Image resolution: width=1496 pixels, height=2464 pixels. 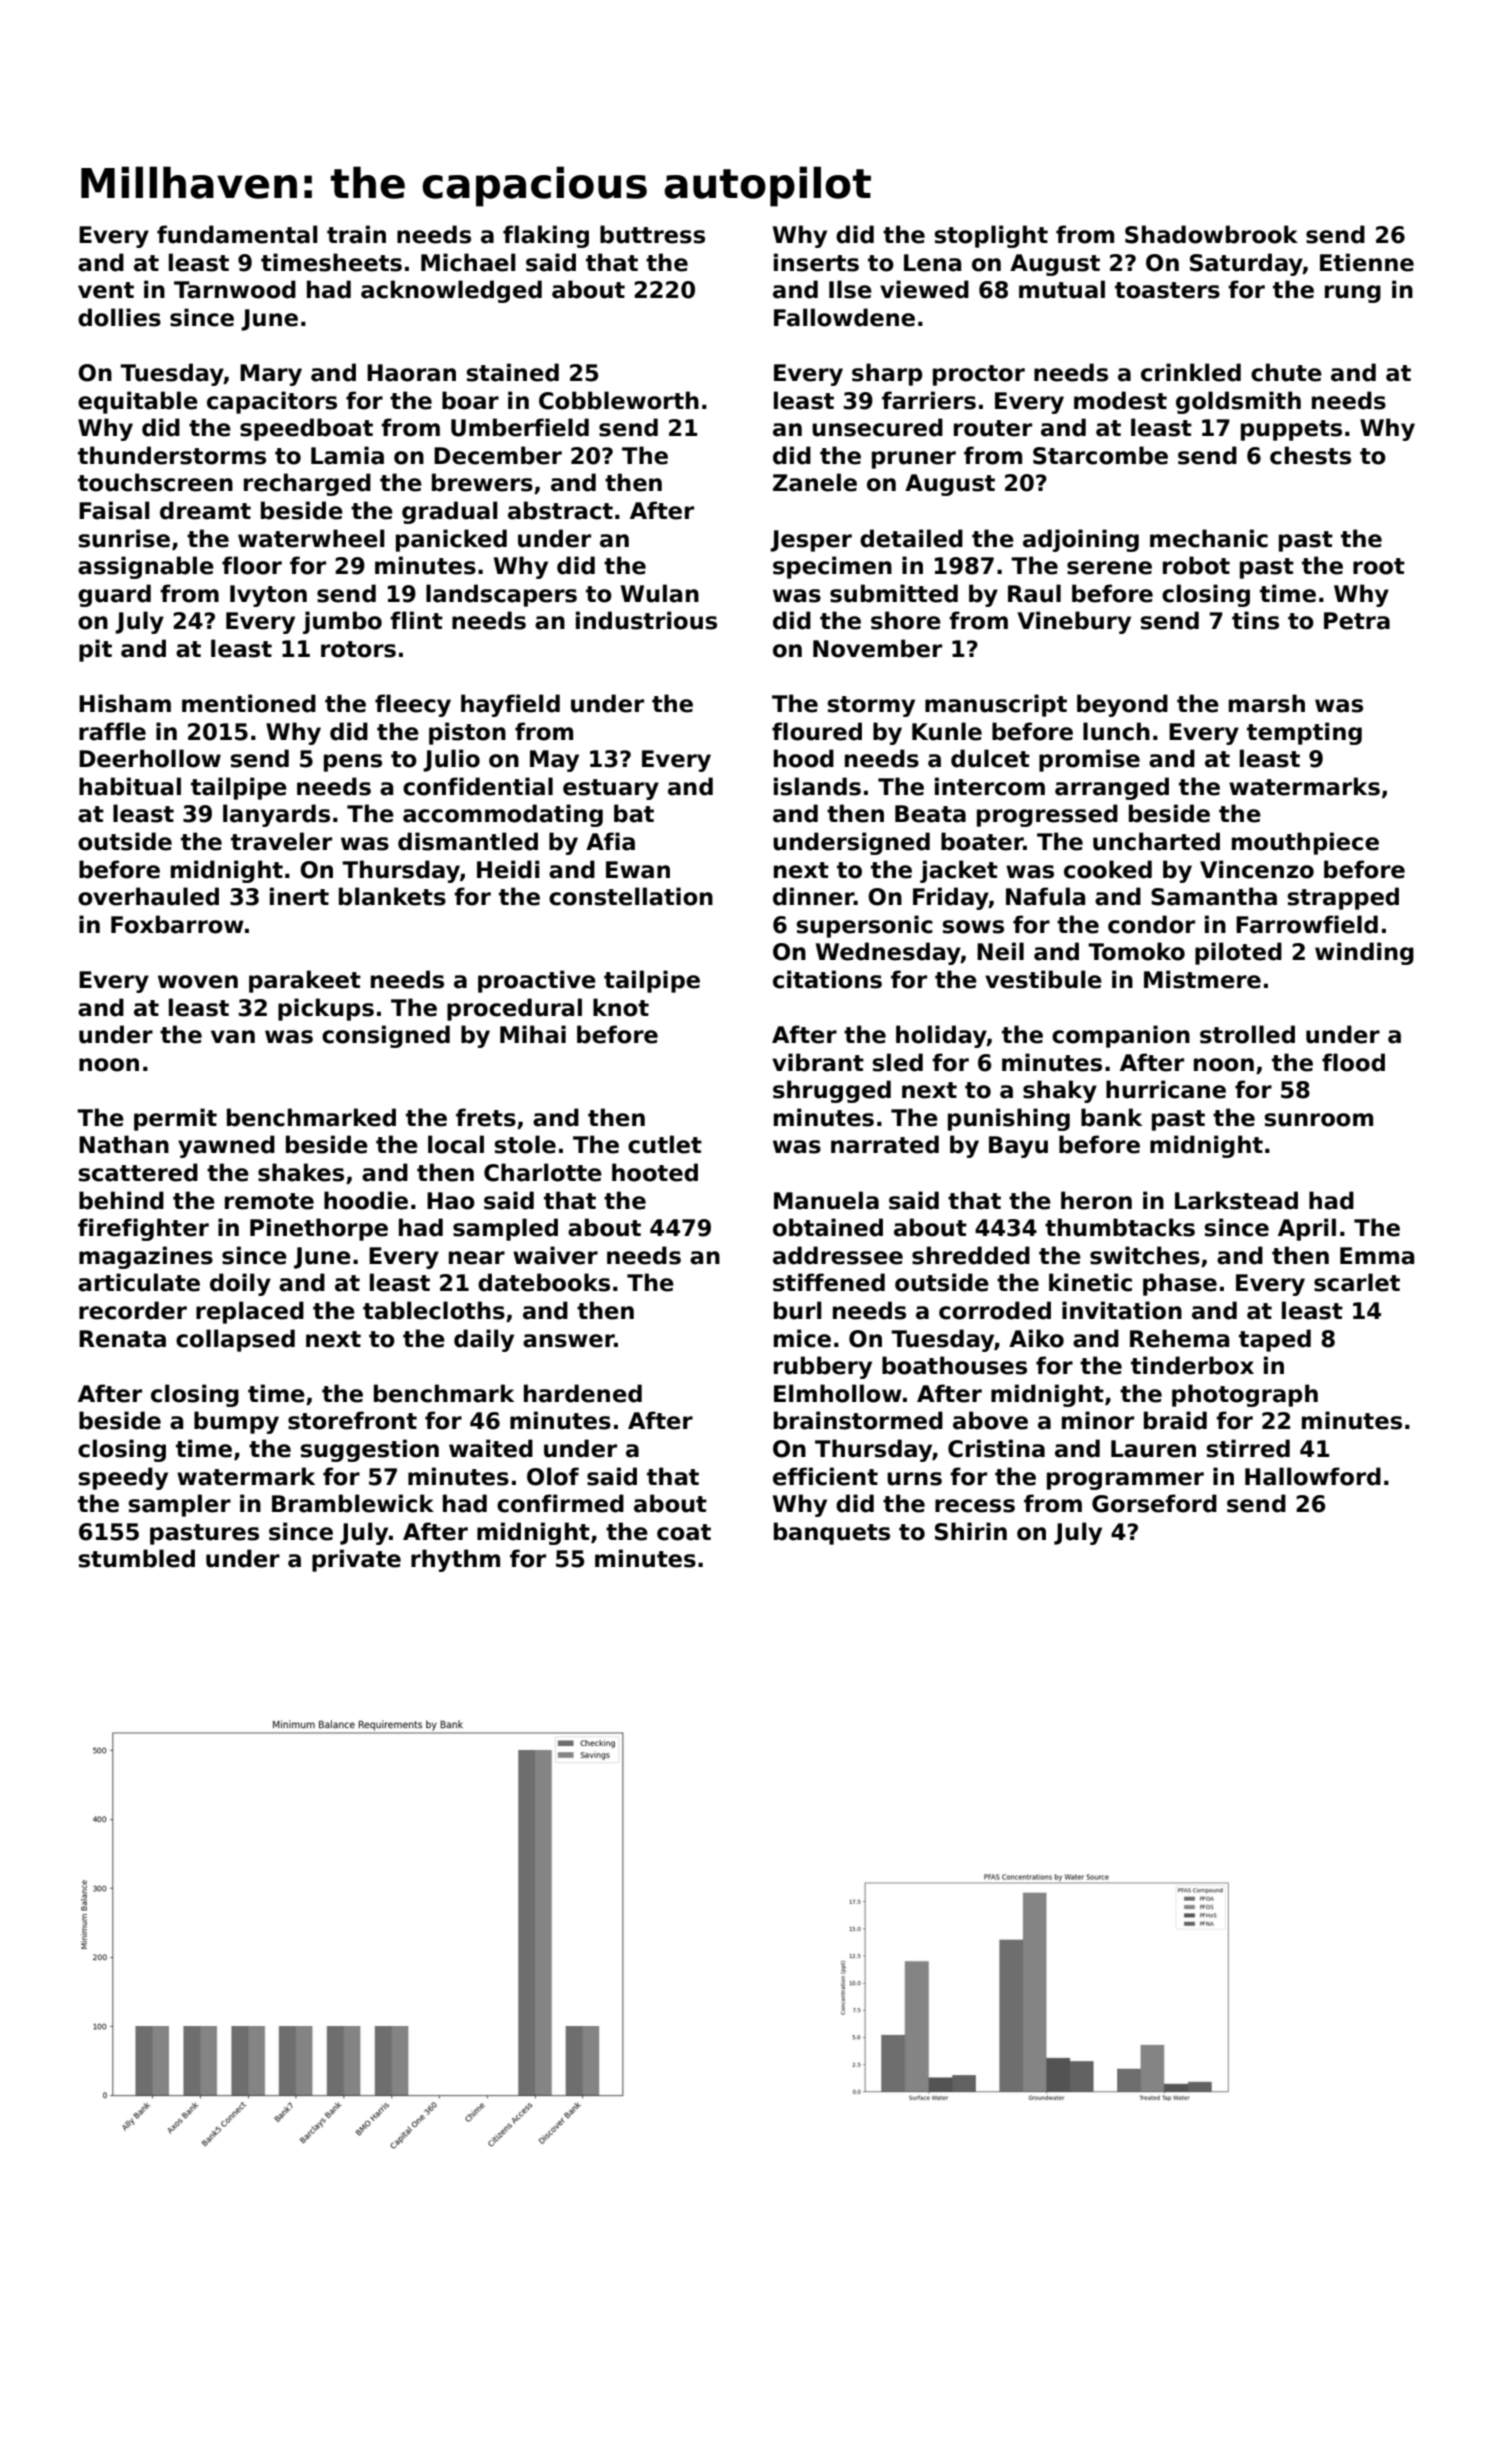 What do you see at coordinates (555, 1255) in the page?
I see `waiver` at bounding box center [555, 1255].
